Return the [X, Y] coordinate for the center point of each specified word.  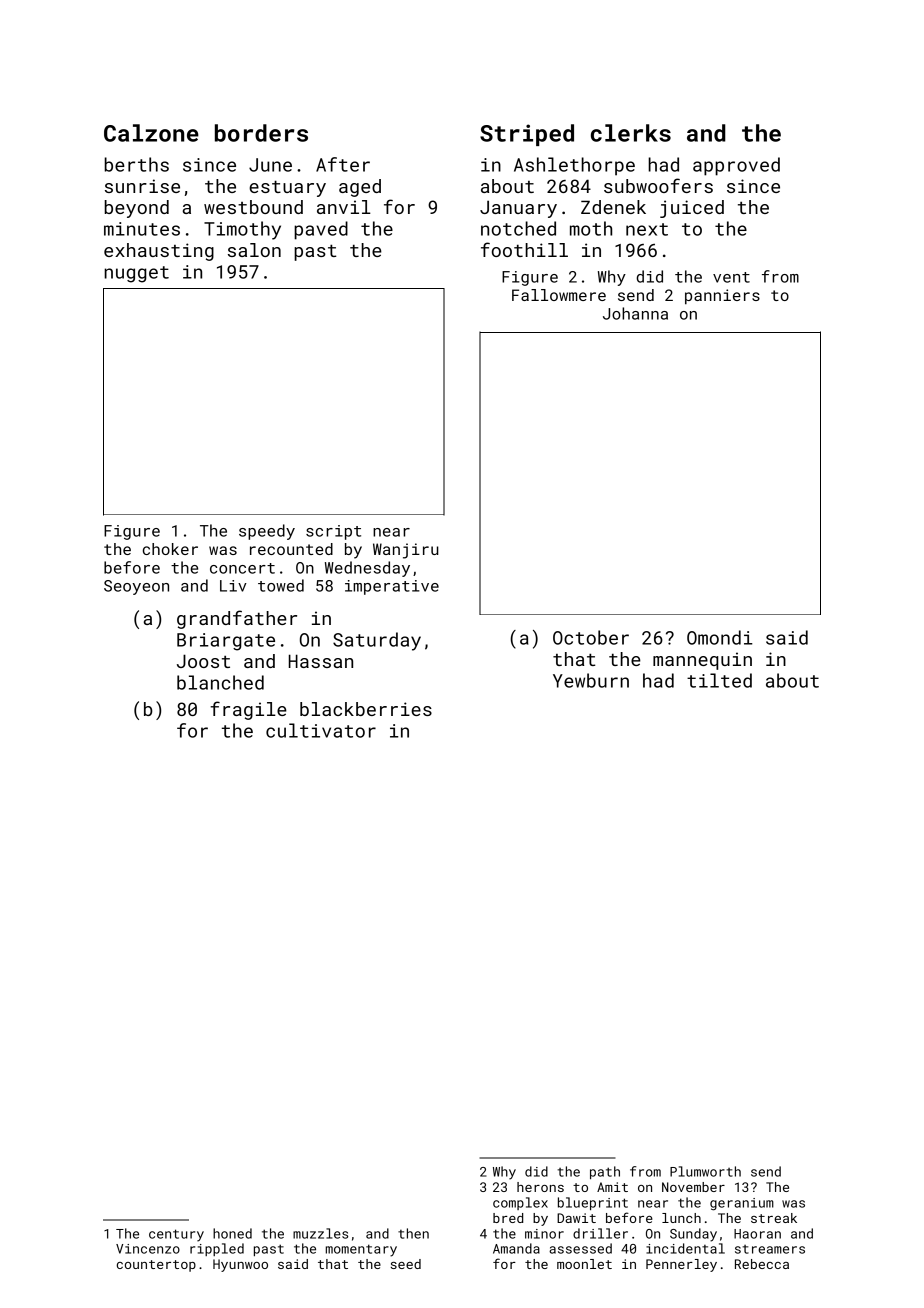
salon [254, 250]
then [413, 1233]
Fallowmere [559, 295]
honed [232, 1233]
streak [774, 1218]
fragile [248, 710]
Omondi [720, 637]
